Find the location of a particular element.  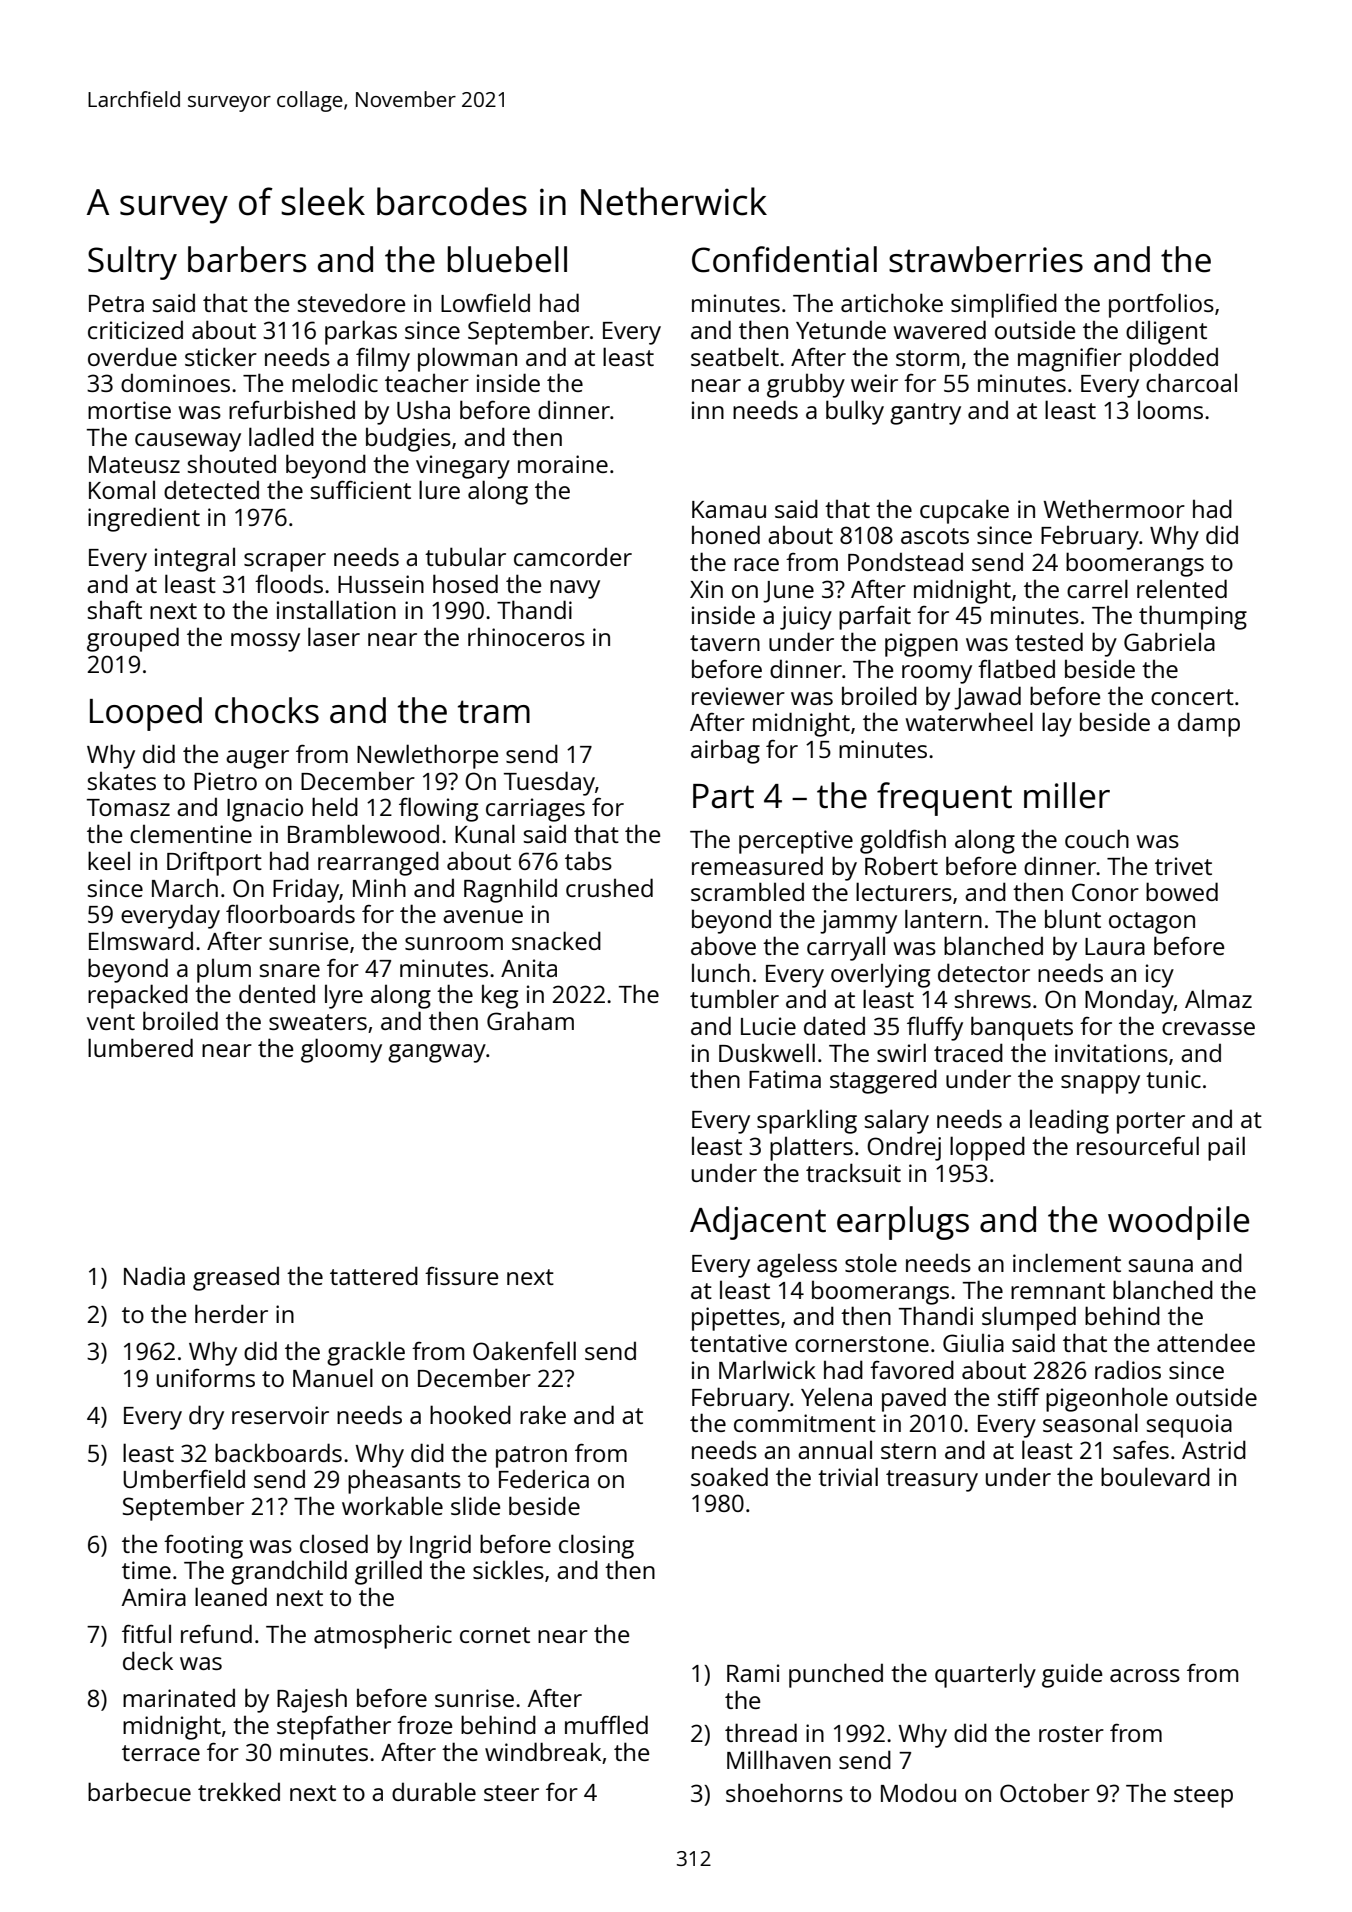

Fatima is located at coordinates (785, 1079).
